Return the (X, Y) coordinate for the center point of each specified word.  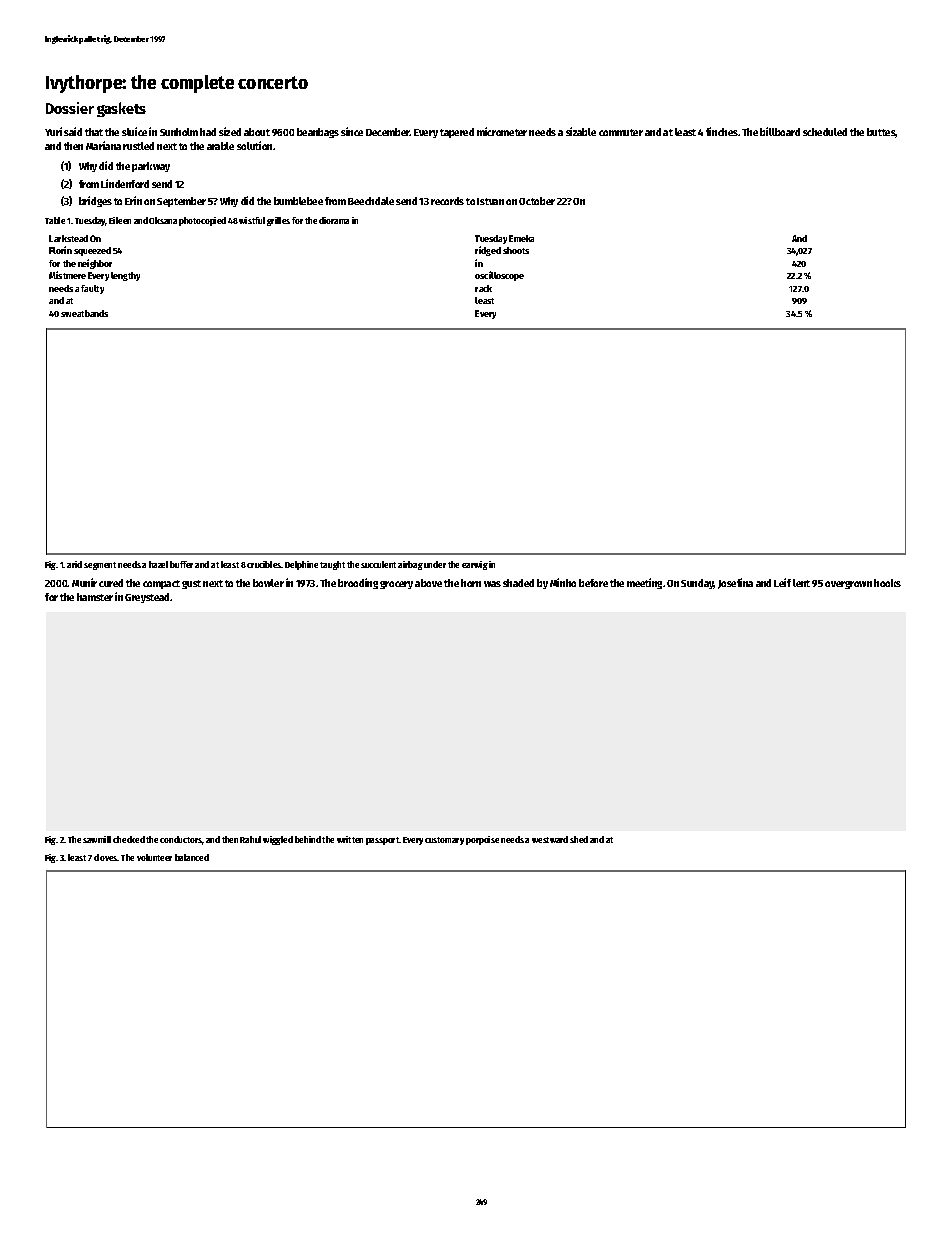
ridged (488, 251)
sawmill (97, 839)
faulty (92, 289)
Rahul (250, 839)
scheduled (825, 132)
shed (579, 839)
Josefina (735, 583)
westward (550, 839)
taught (332, 565)
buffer (181, 564)
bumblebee (298, 201)
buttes (881, 133)
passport (383, 841)
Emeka (521, 238)
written (350, 839)
